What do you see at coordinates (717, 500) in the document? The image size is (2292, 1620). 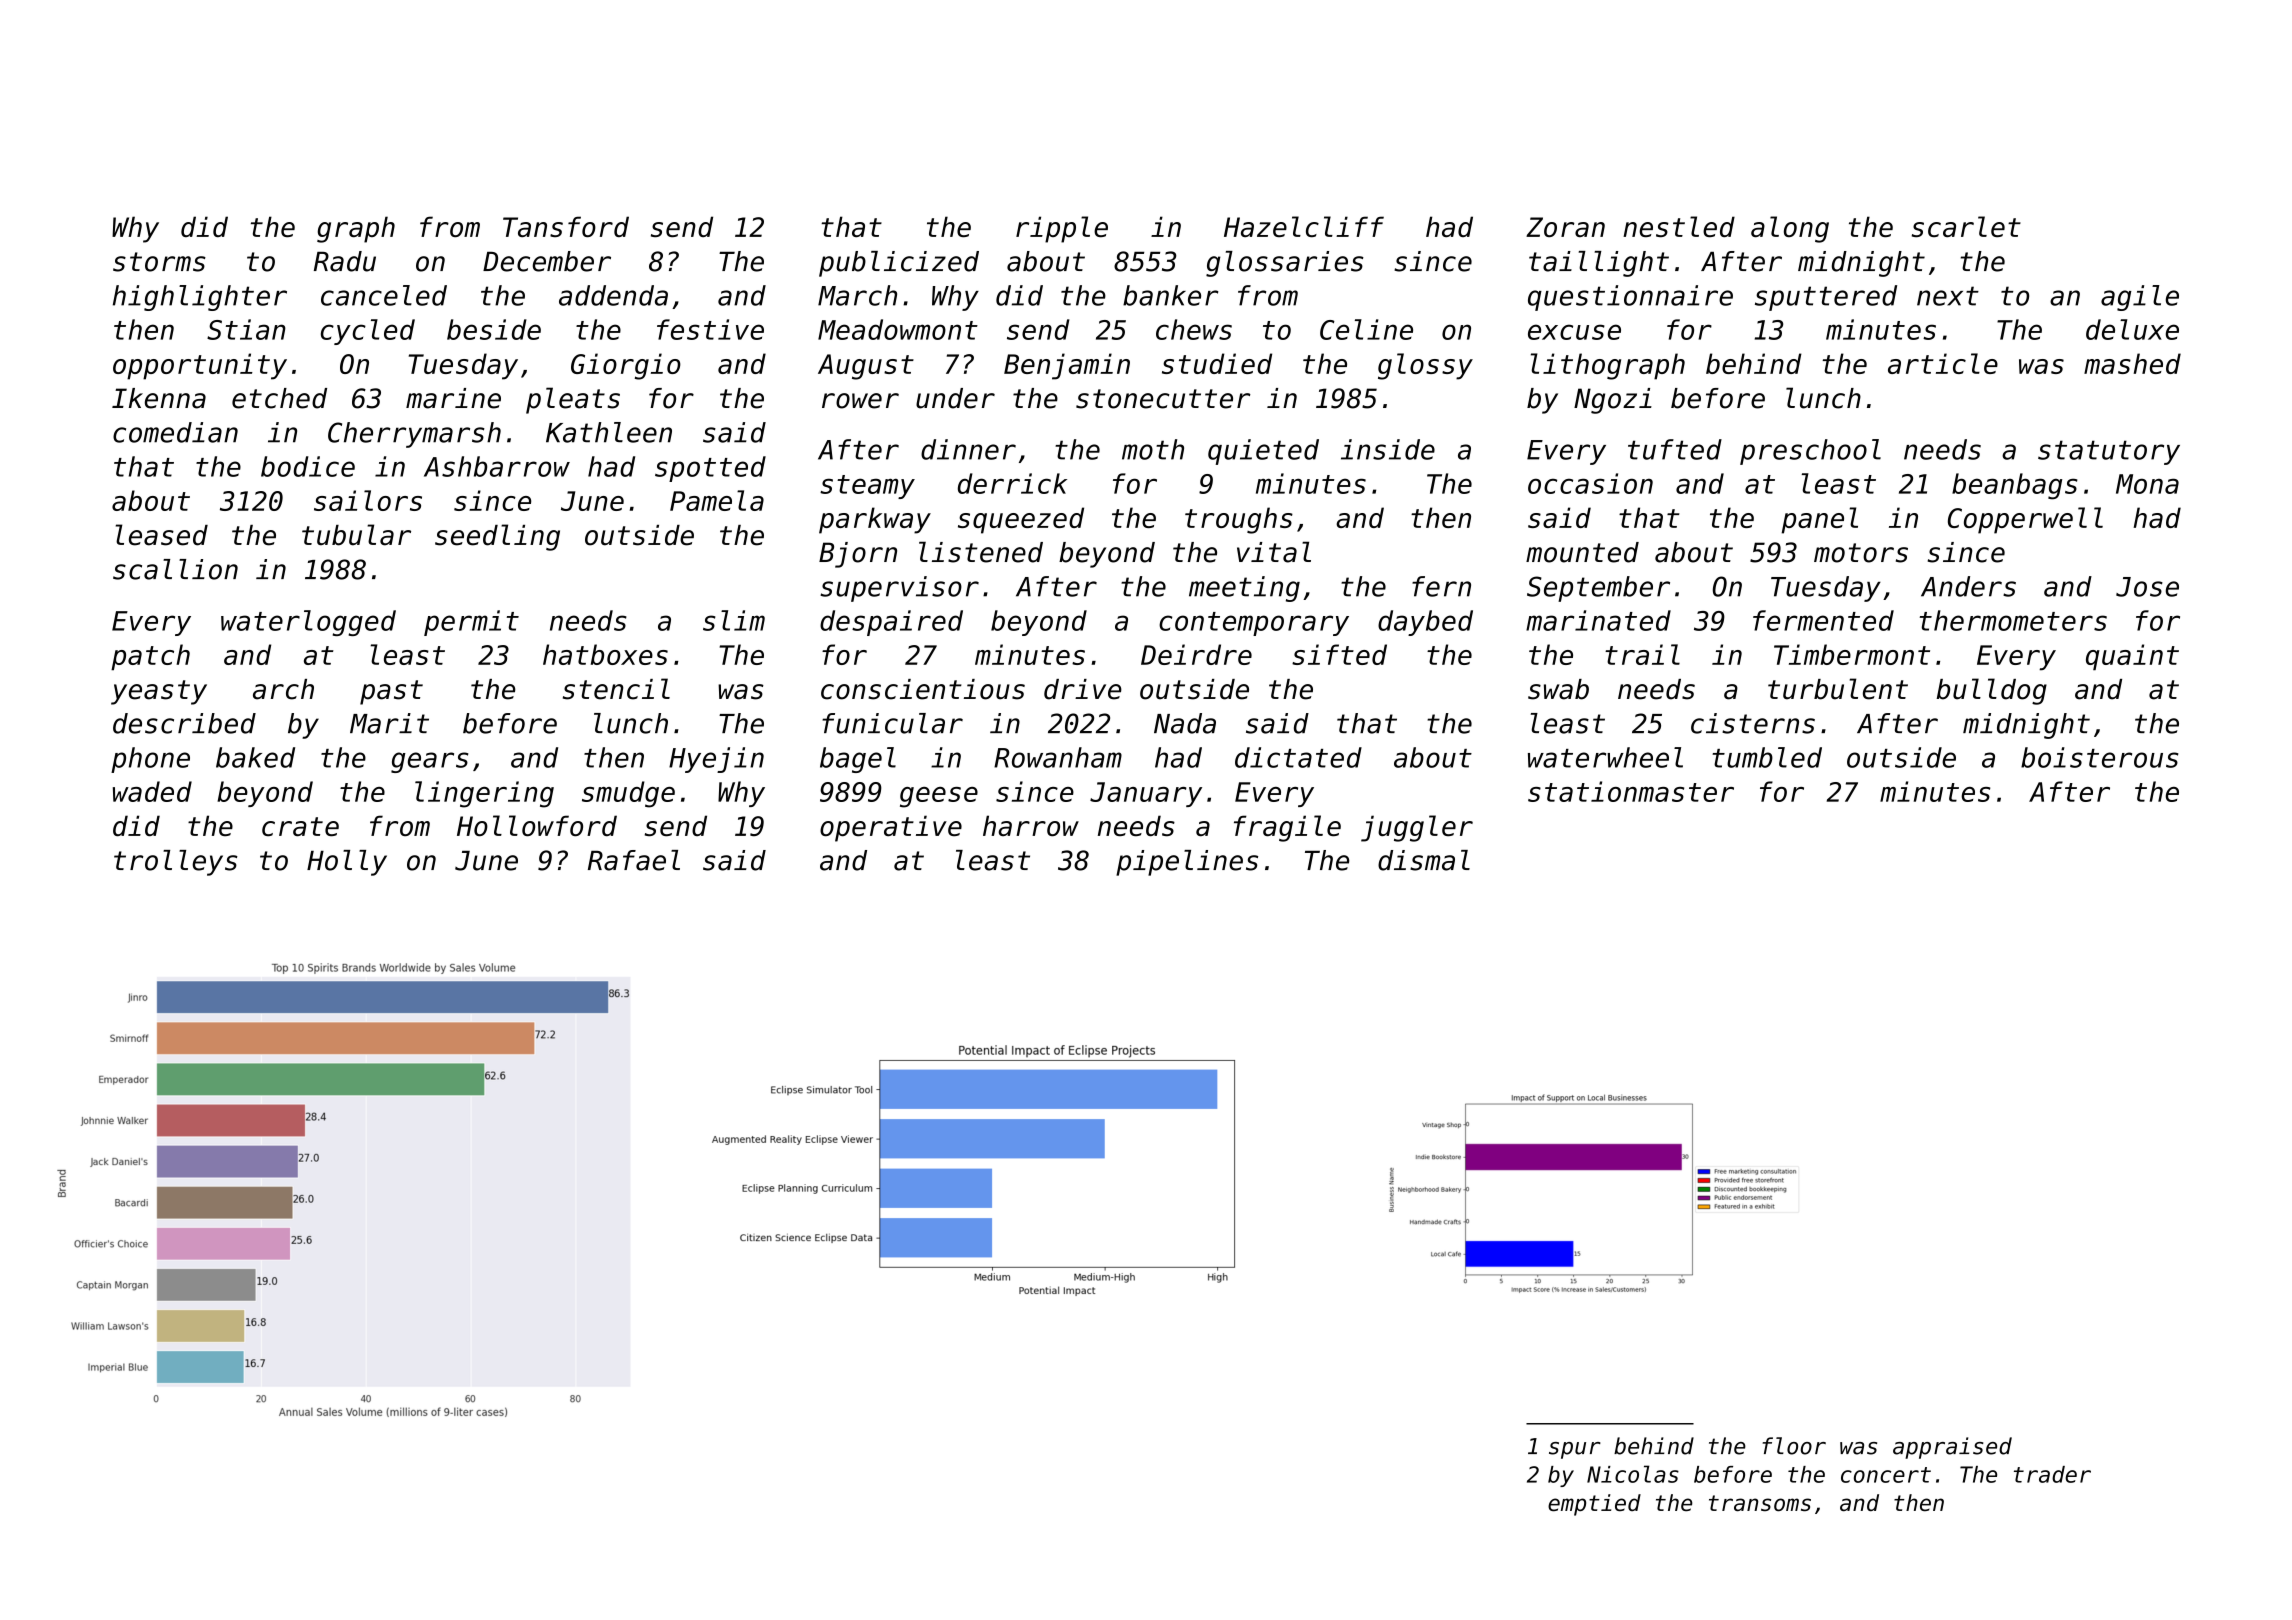 I see `Pamela` at bounding box center [717, 500].
